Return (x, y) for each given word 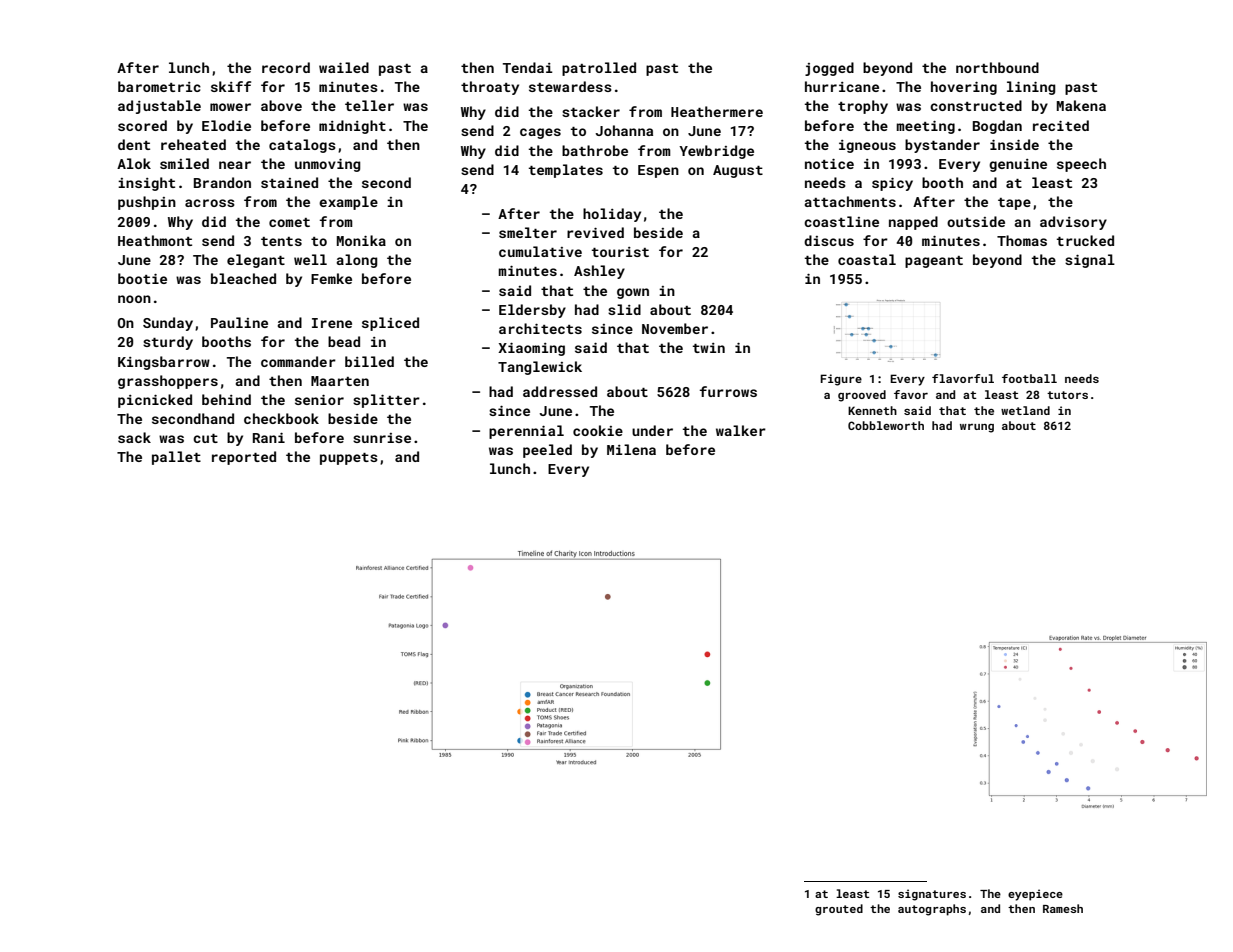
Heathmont (155, 240)
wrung (977, 428)
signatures (932, 895)
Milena (631, 449)
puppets (349, 459)
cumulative (540, 251)
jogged (829, 69)
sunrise (382, 438)
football (1029, 378)
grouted (839, 910)
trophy (863, 107)
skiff (231, 86)
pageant (934, 262)
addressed (560, 391)
